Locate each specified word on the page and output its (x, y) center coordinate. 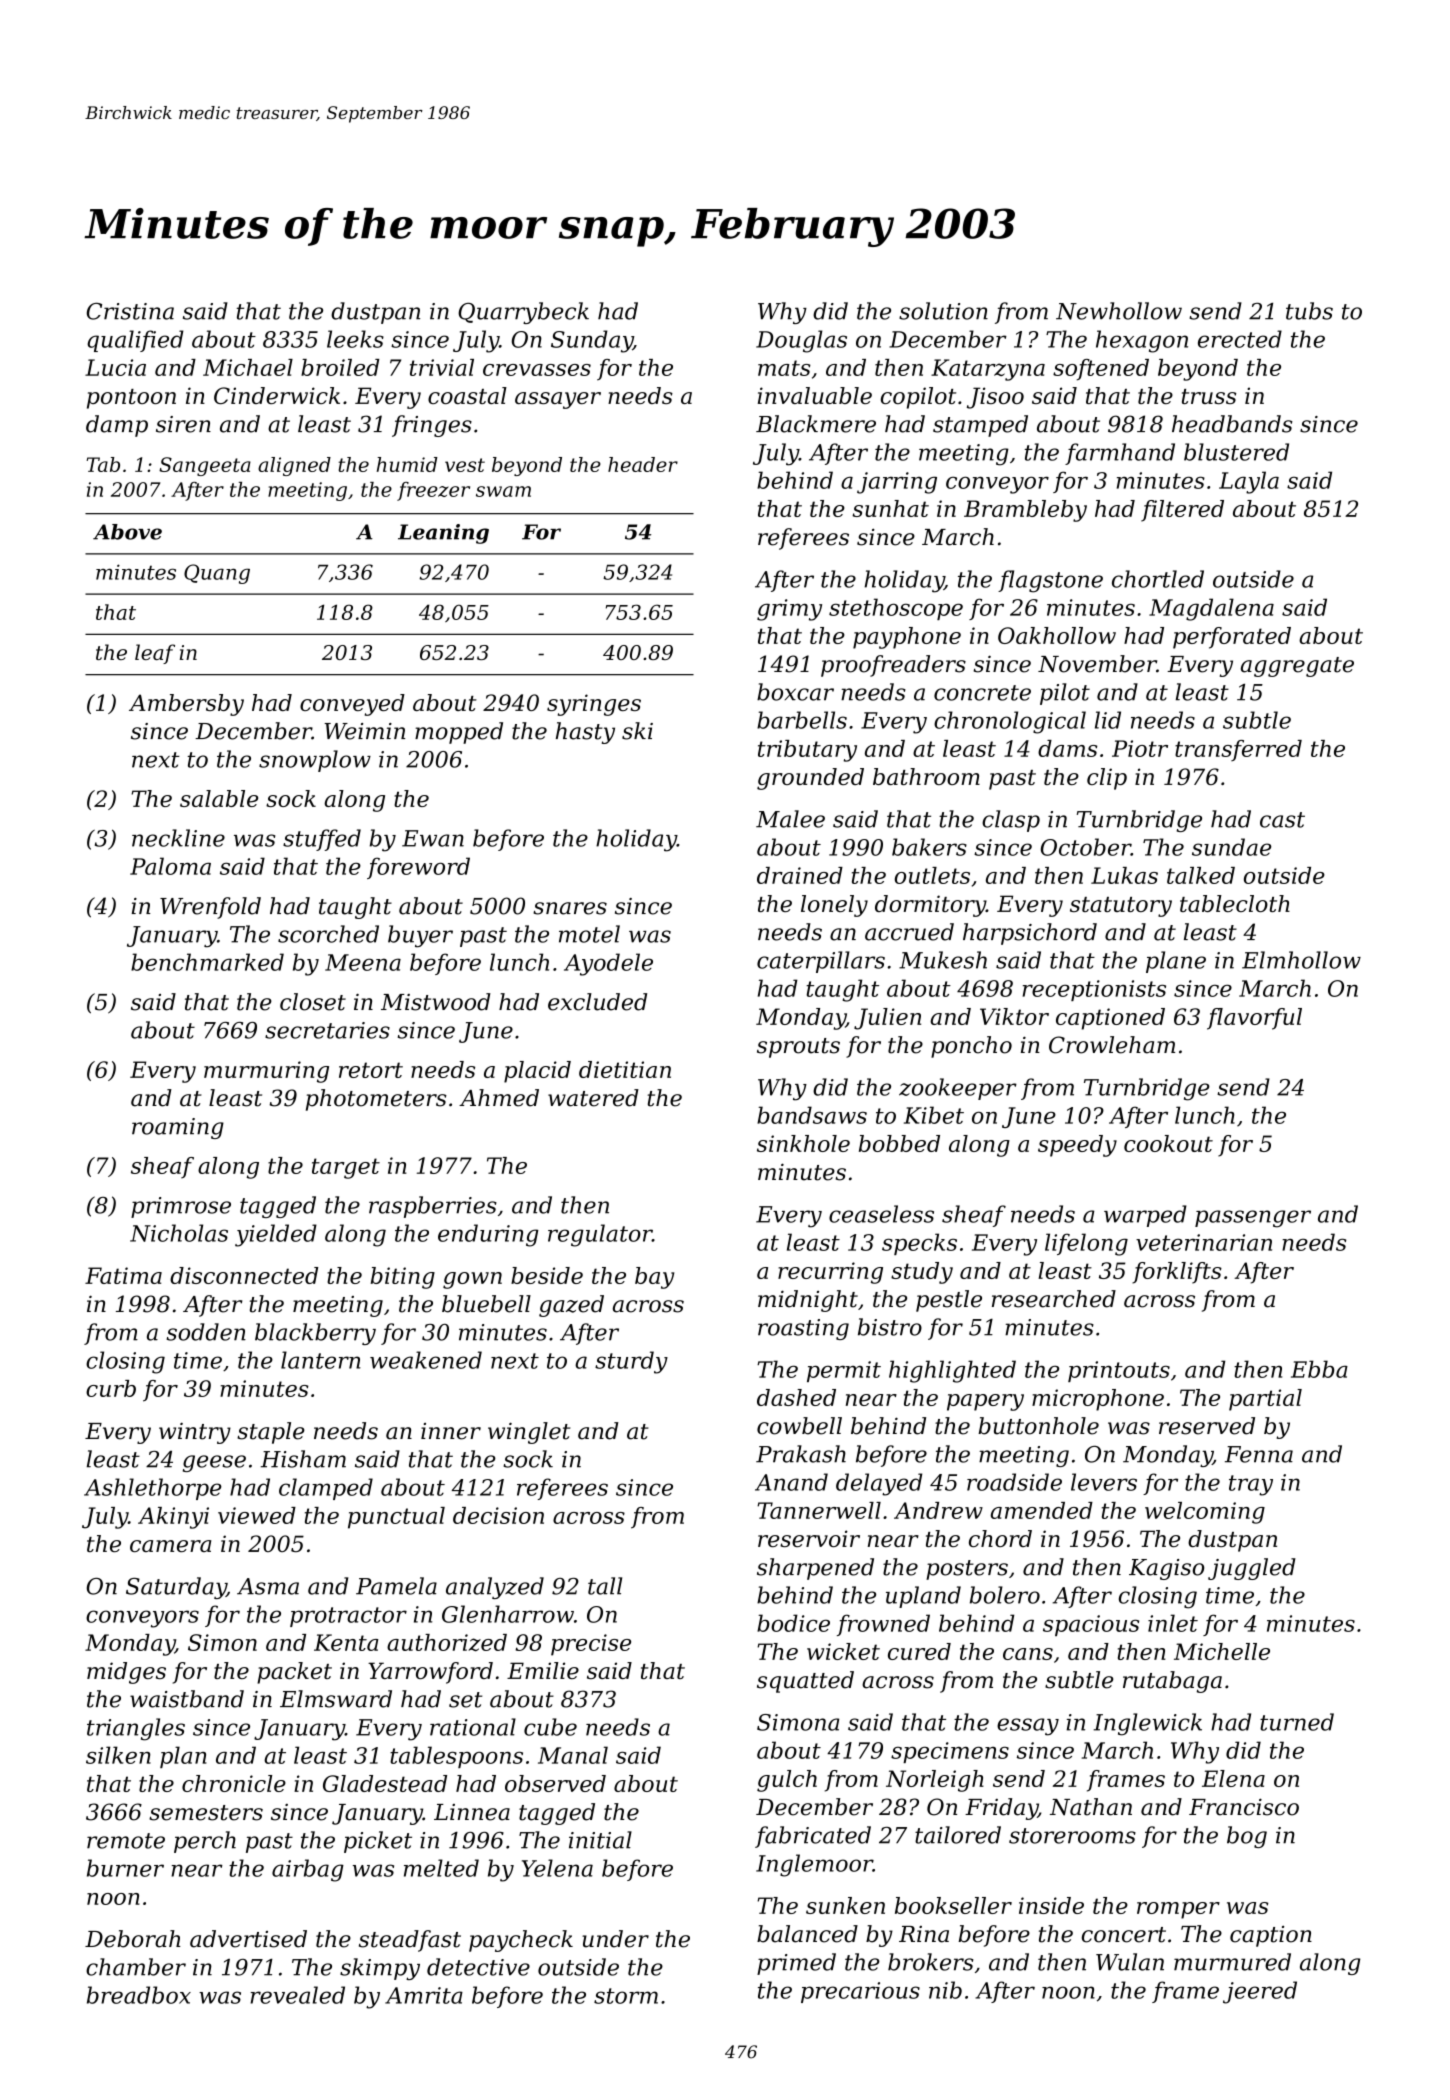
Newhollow (1119, 311)
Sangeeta (205, 466)
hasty (585, 733)
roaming (178, 1128)
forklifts (1177, 1273)
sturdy (631, 1362)
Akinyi (173, 1518)
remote (126, 1841)
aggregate (1297, 667)
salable (219, 798)
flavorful (1254, 1019)
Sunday (592, 341)
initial (600, 1840)
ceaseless (881, 1214)
